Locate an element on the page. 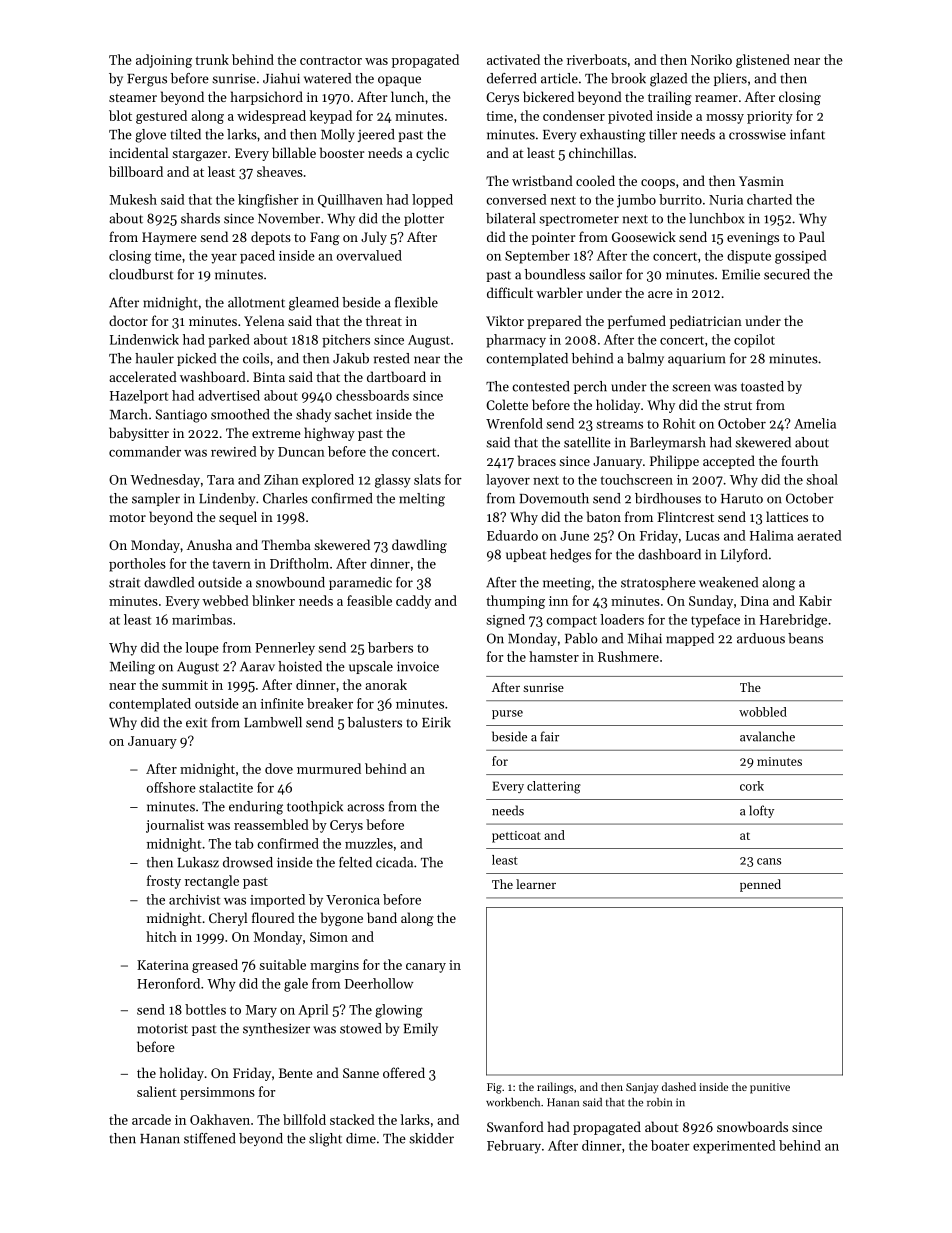 Image resolution: width=952 pixels, height=1233 pixels. threat is located at coordinates (384, 320).
